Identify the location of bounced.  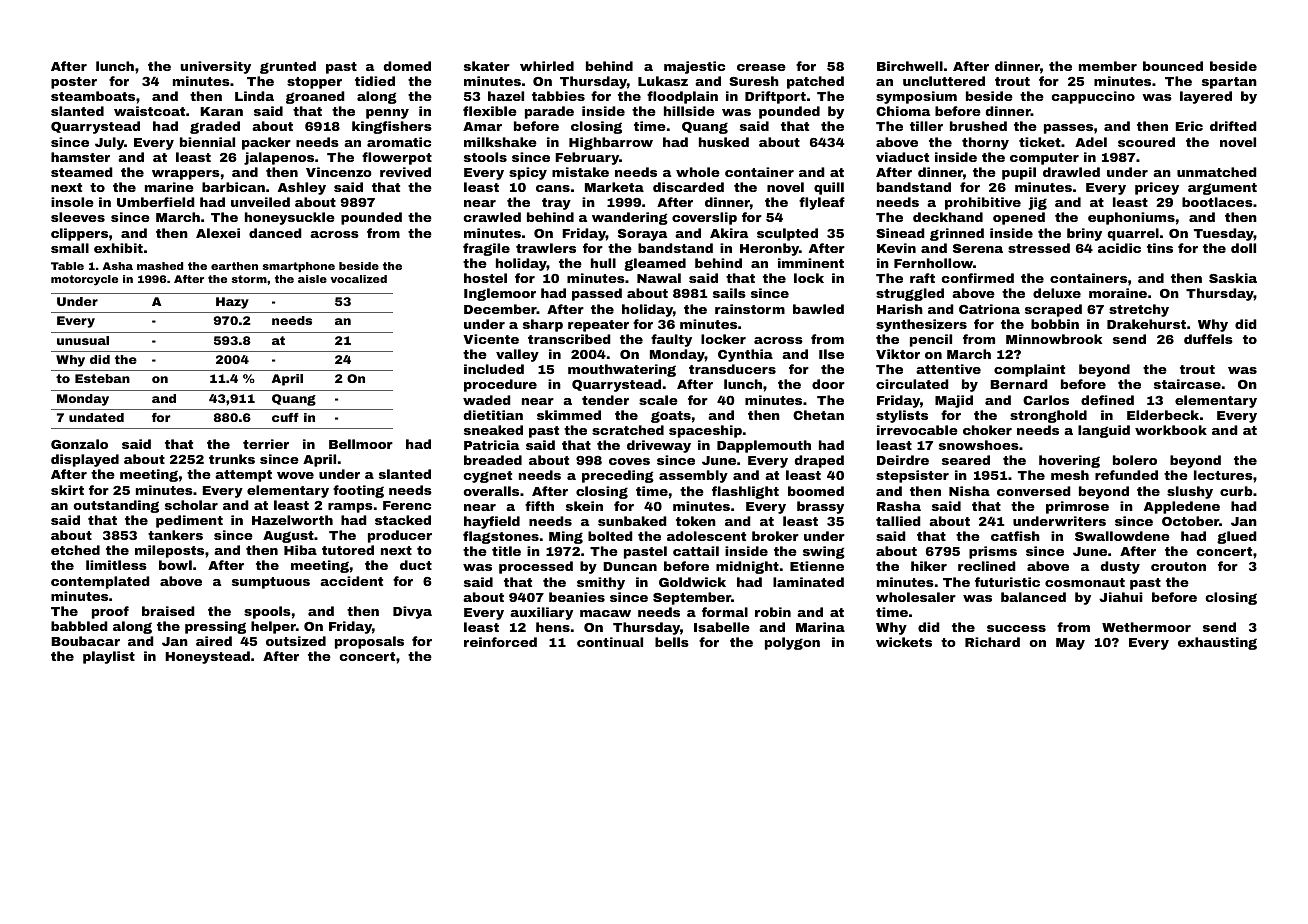
(1173, 66).
